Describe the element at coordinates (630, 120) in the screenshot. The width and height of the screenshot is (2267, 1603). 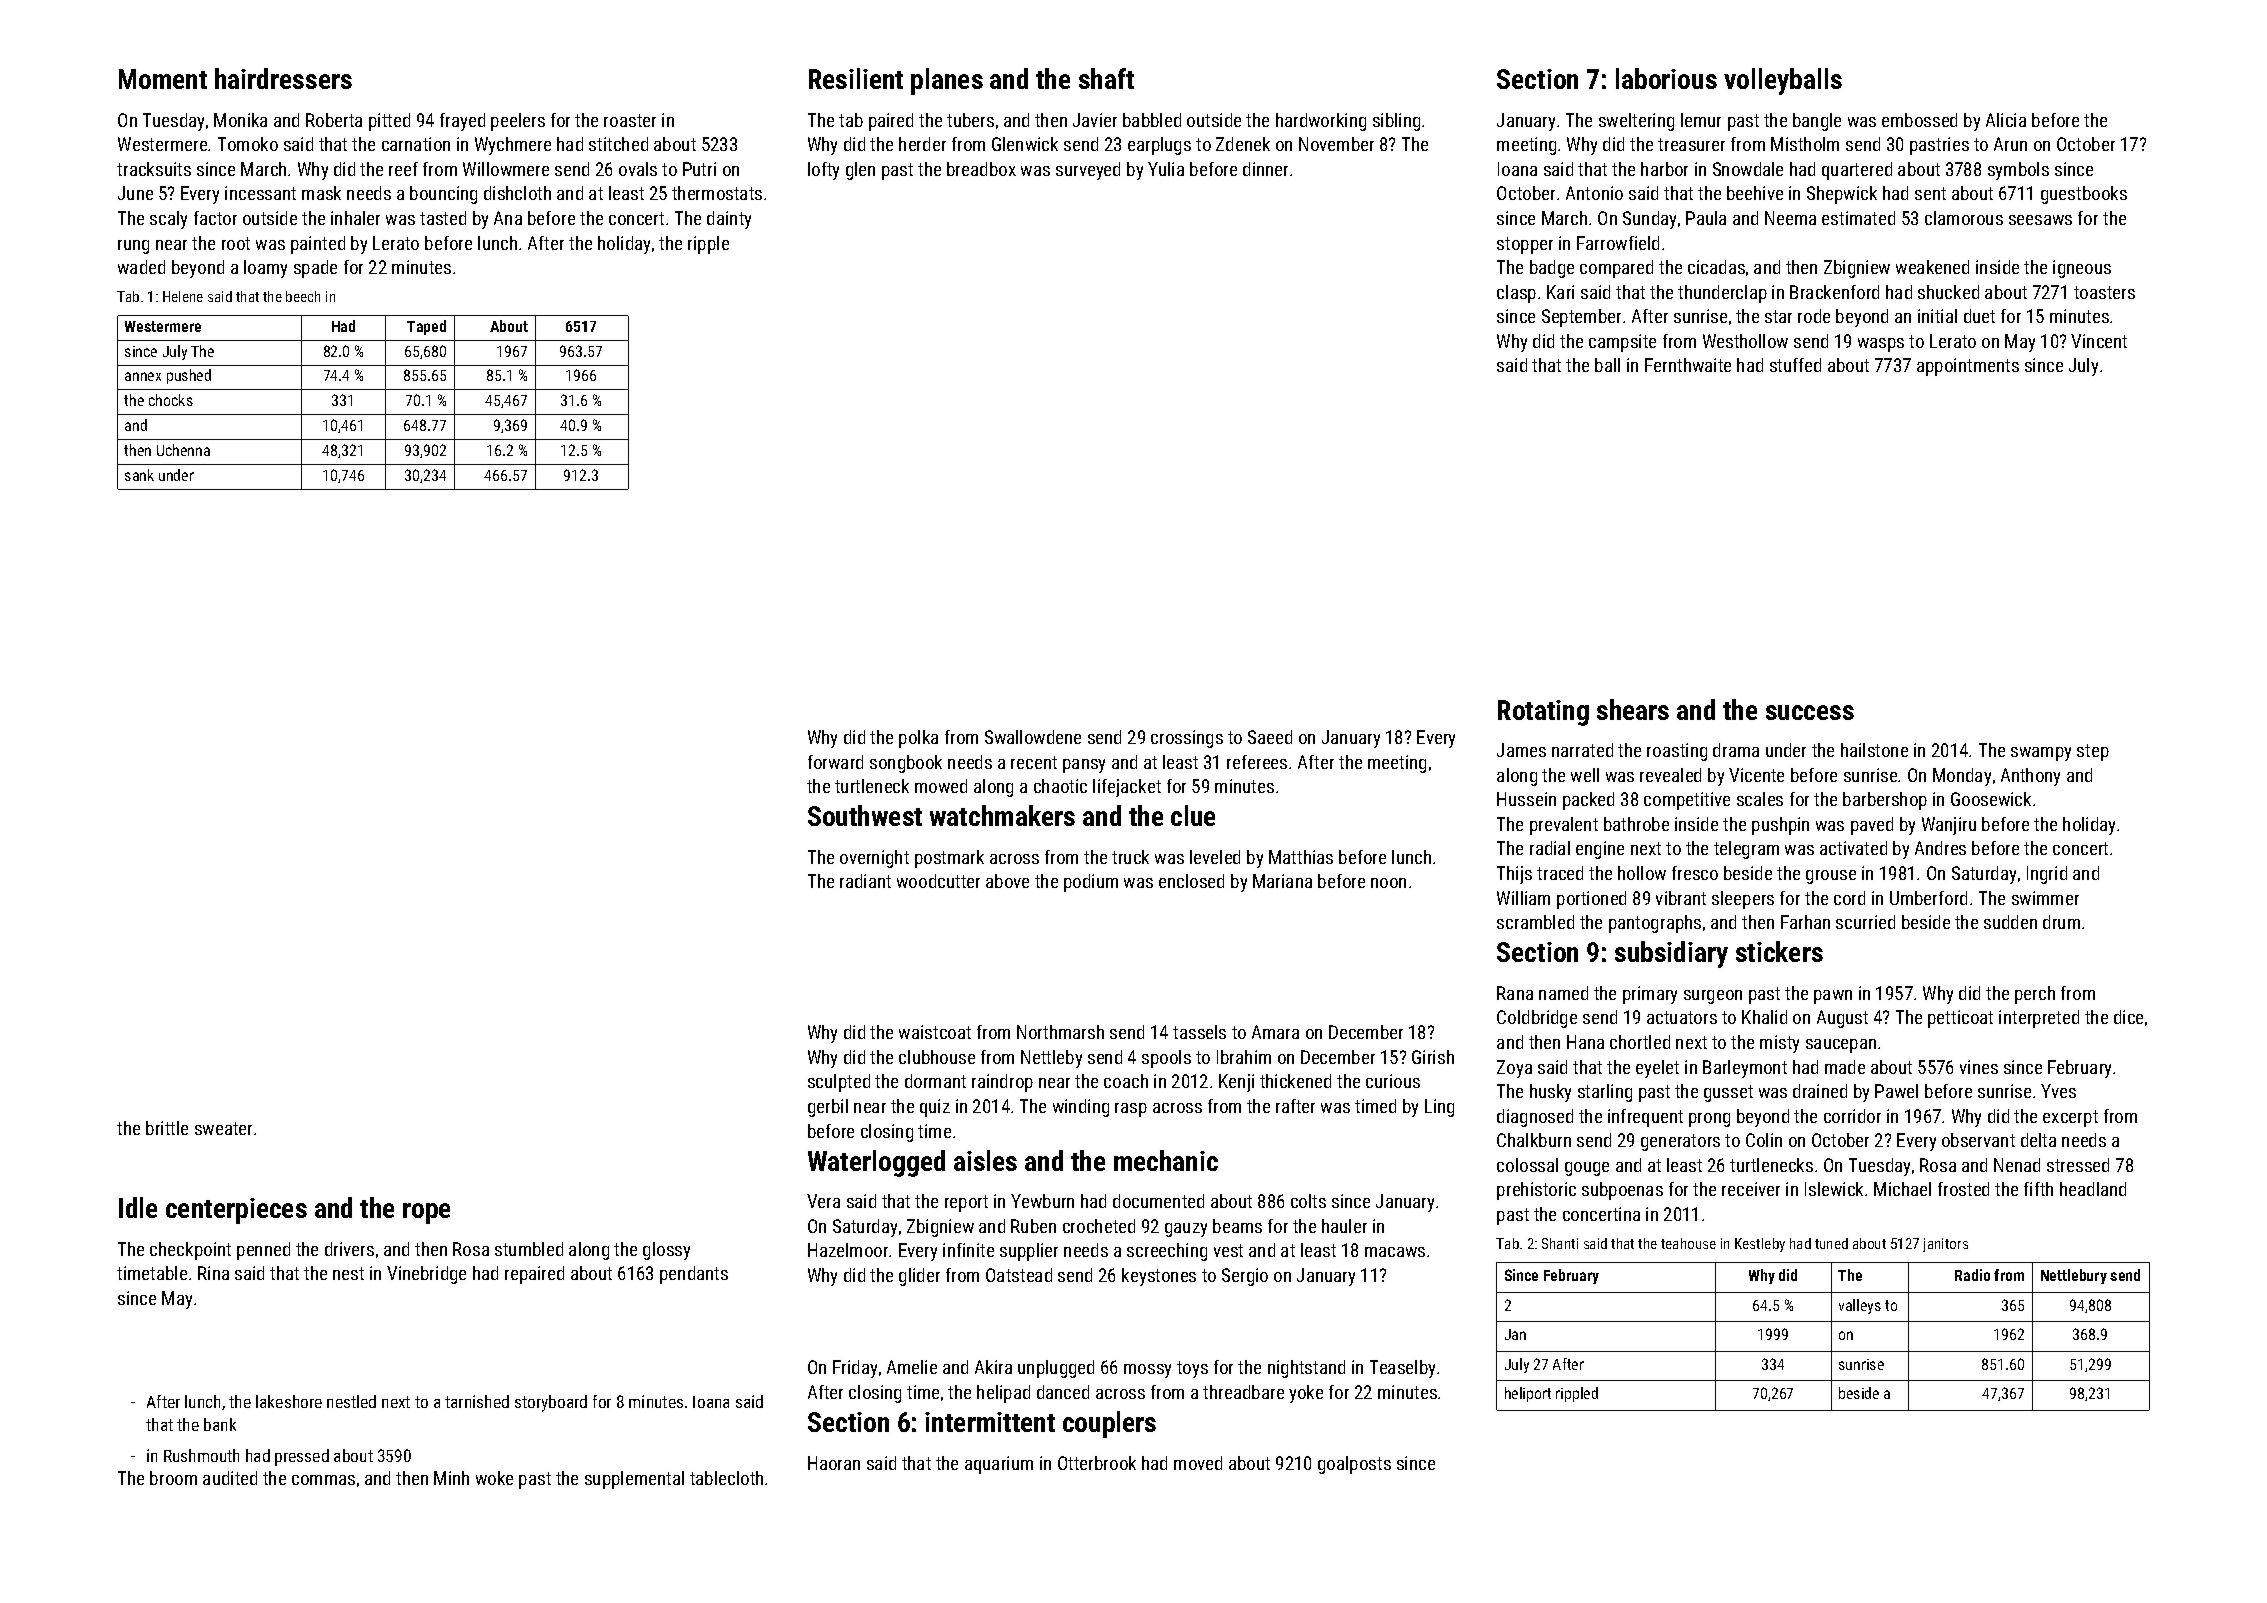
I see `roaster` at that location.
